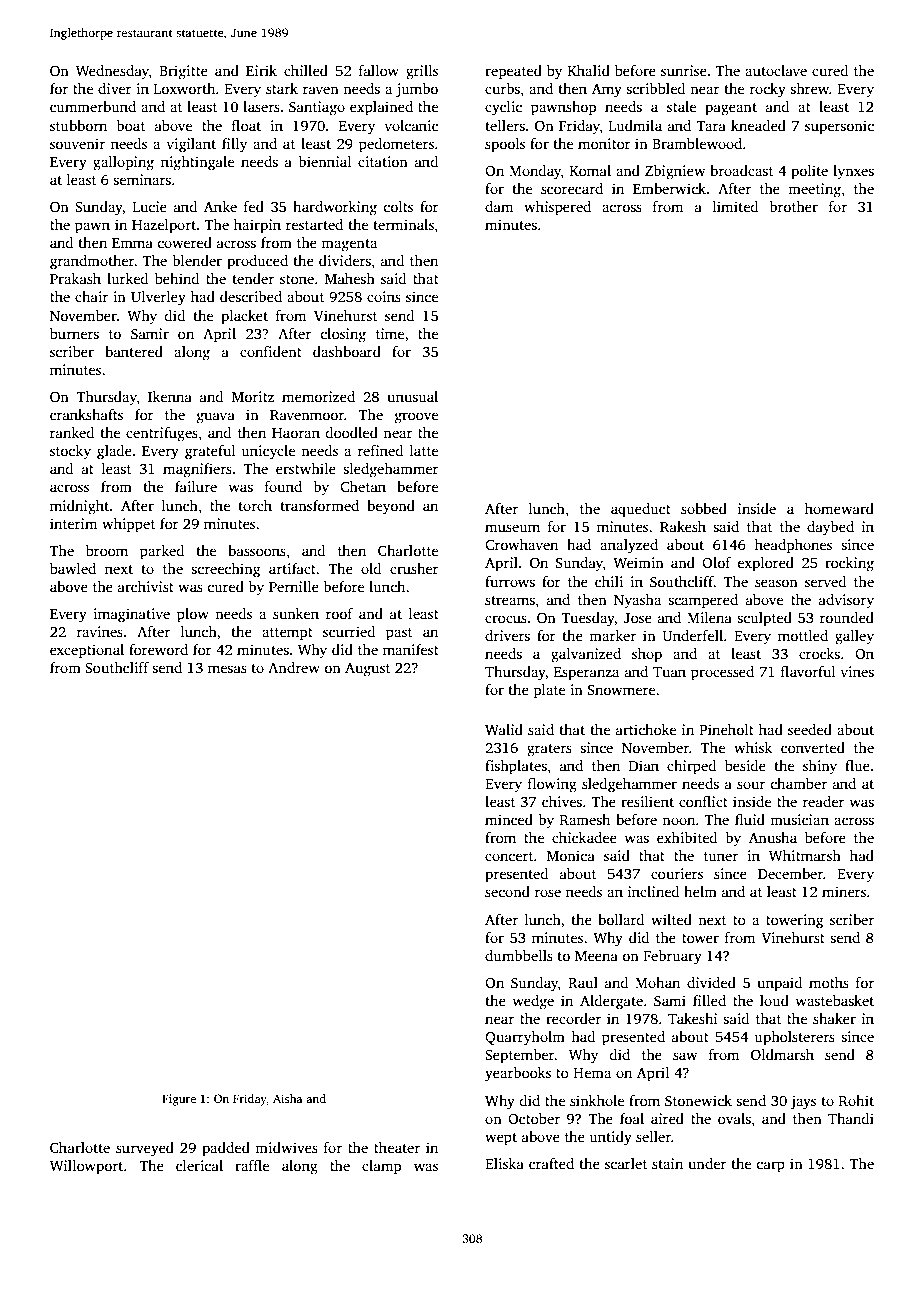  I want to click on beyond, so click(391, 507).
